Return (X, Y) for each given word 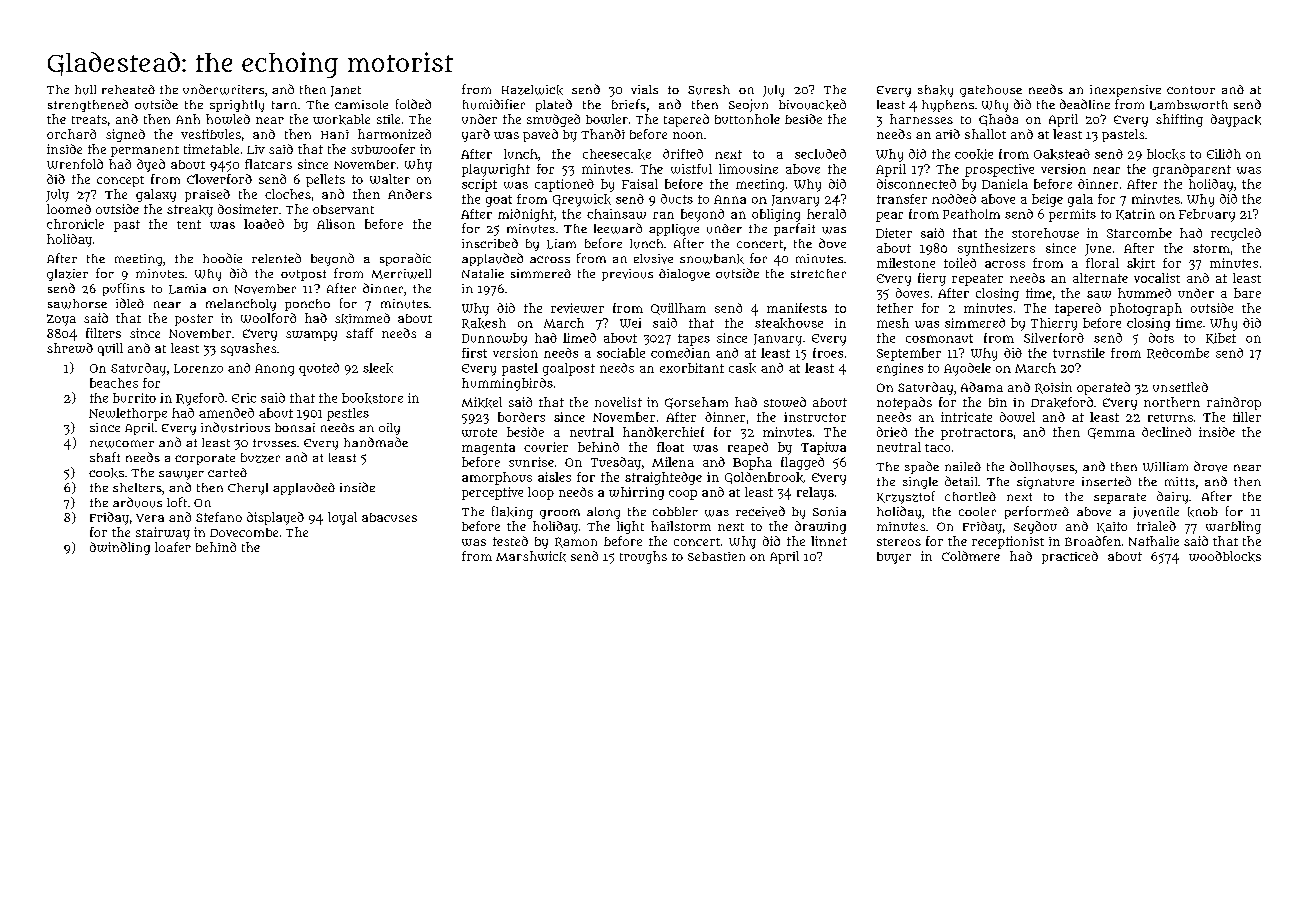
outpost (303, 275)
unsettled (1180, 387)
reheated (128, 89)
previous (627, 275)
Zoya (61, 320)
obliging (776, 215)
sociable (621, 353)
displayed (275, 518)
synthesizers (996, 249)
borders (521, 417)
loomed (69, 209)
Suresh (709, 90)
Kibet (1221, 338)
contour (1191, 90)
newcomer (122, 444)
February (1207, 215)
